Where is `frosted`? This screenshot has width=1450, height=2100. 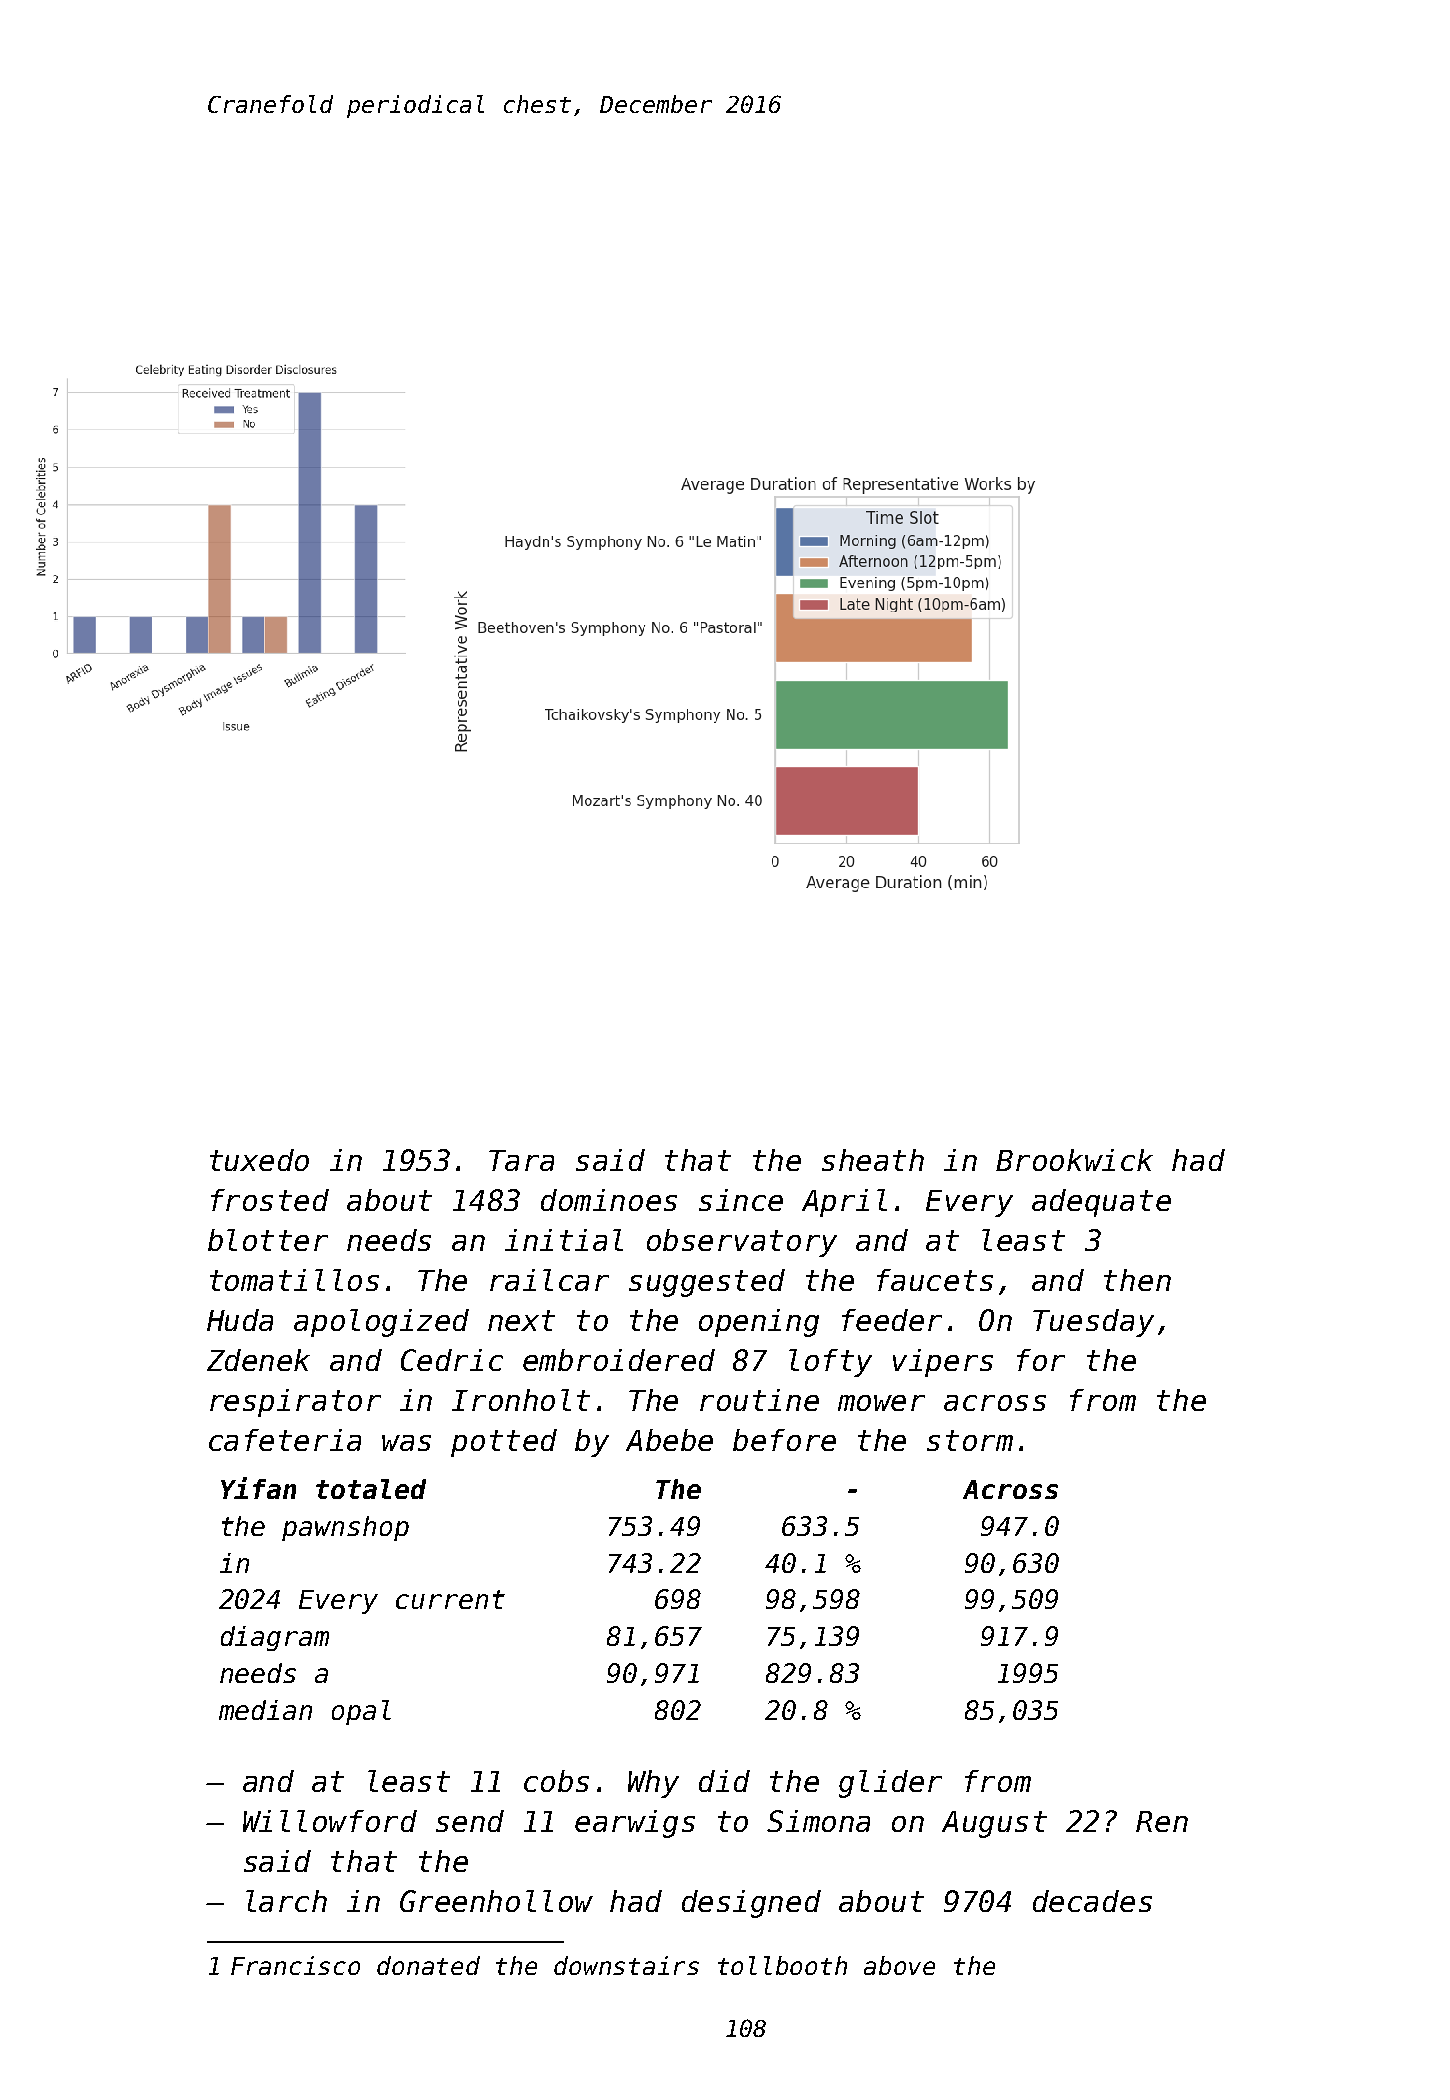
frosted is located at coordinates (270, 1200).
